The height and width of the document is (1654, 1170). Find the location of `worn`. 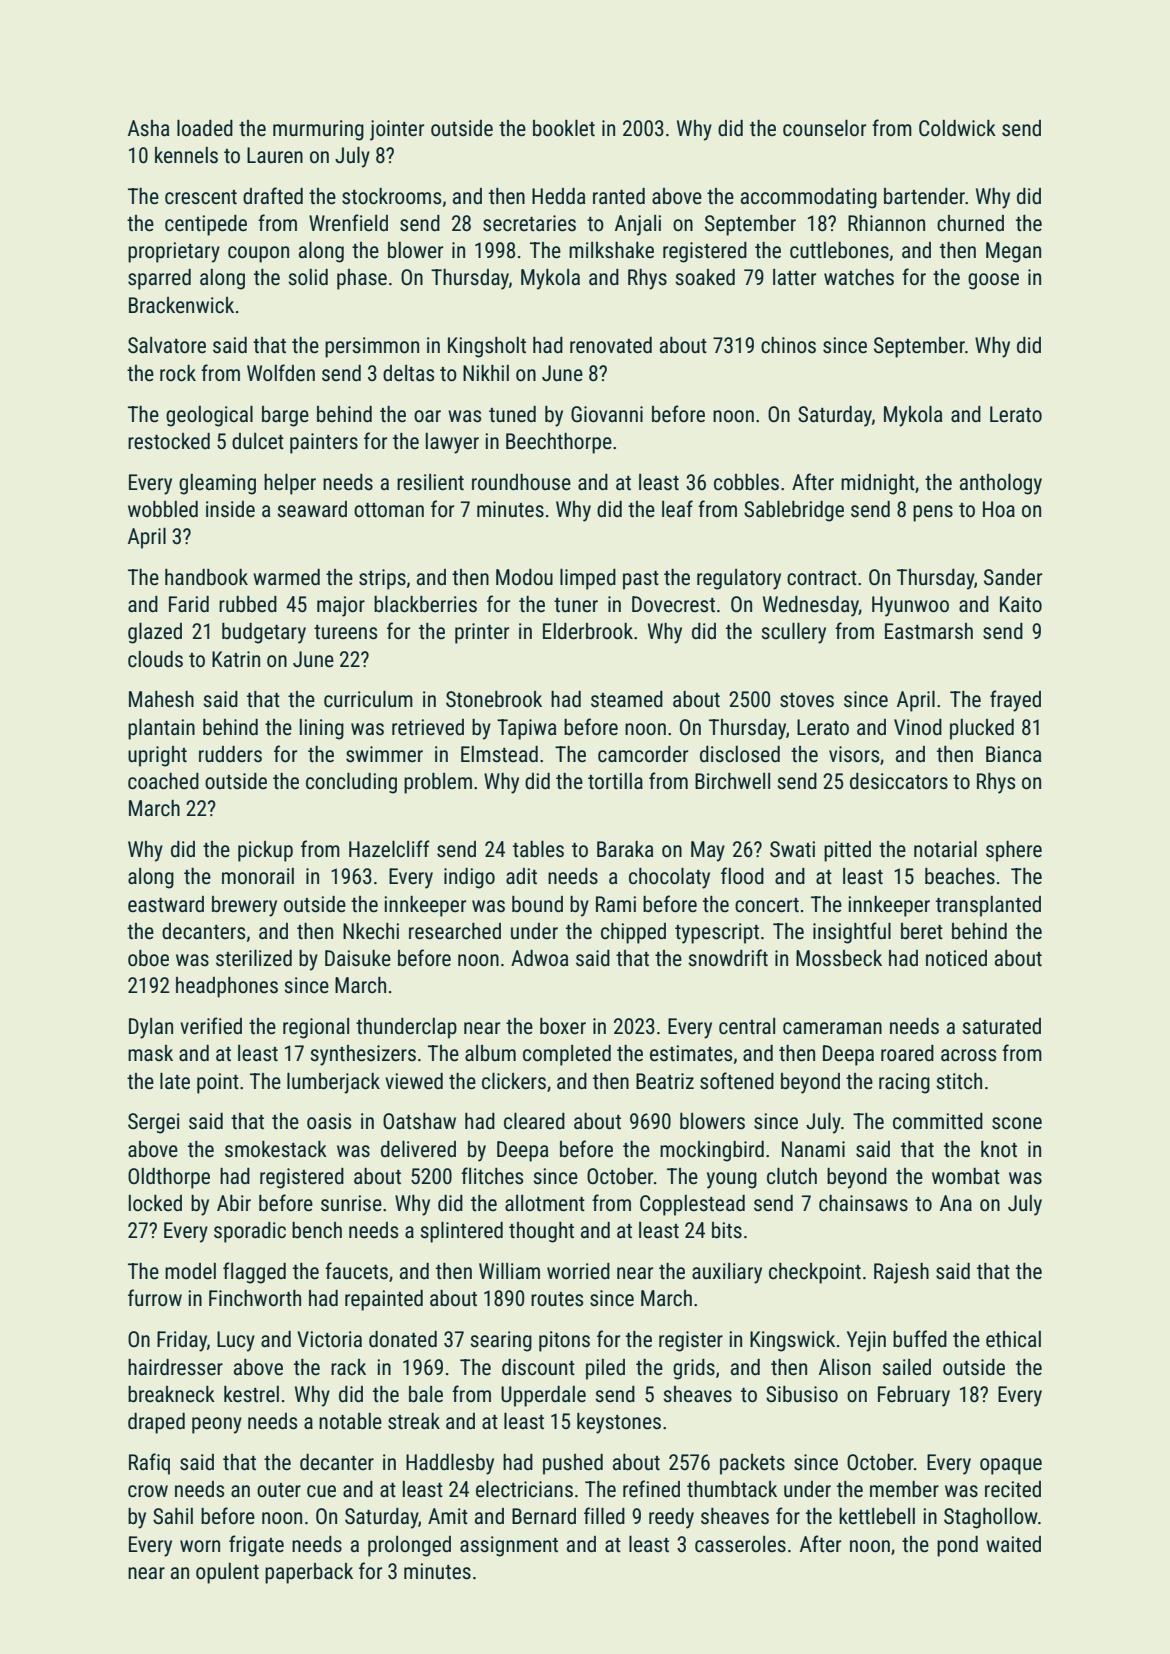

worn is located at coordinates (200, 1546).
